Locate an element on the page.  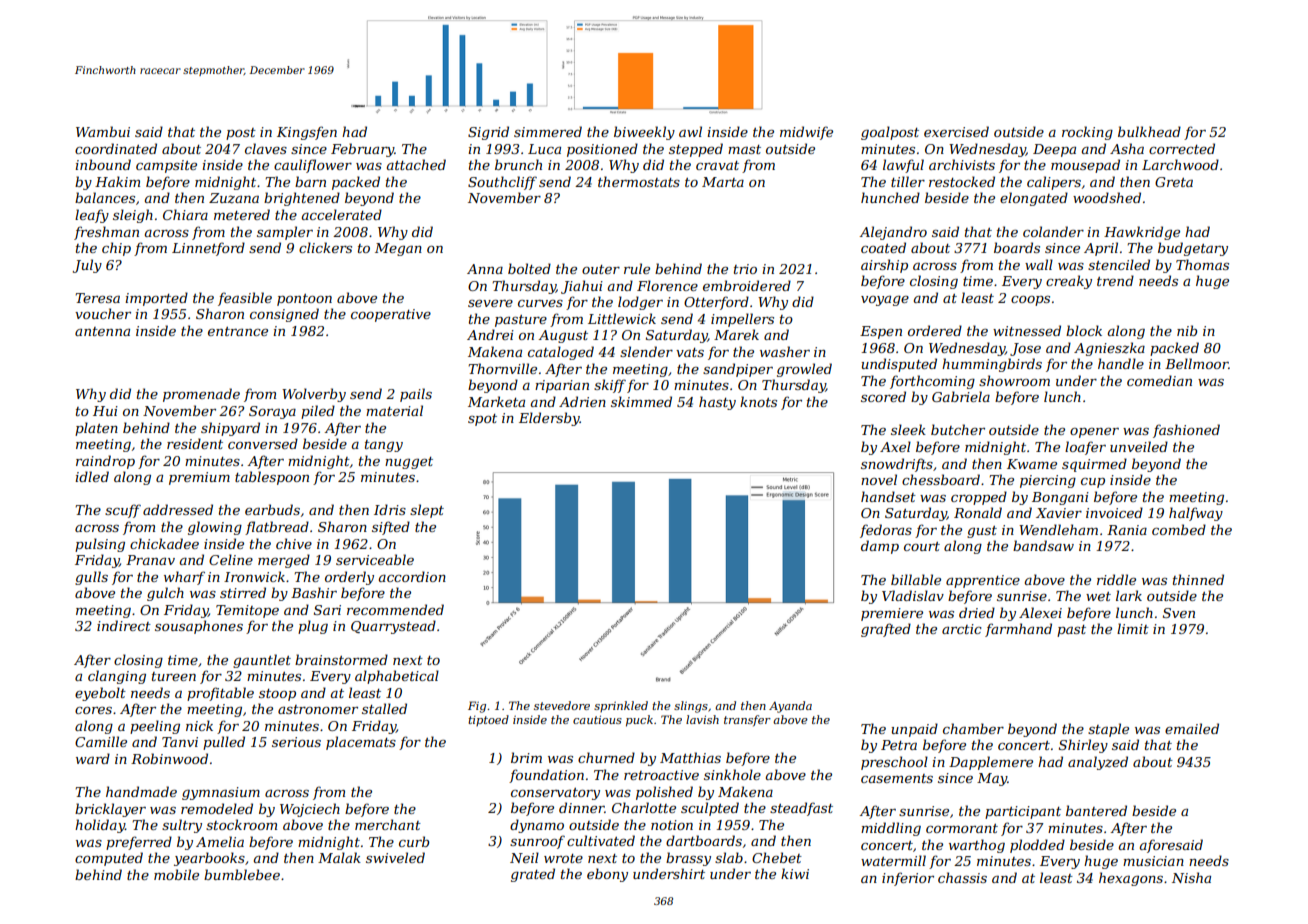
chamber is located at coordinates (973, 728).
